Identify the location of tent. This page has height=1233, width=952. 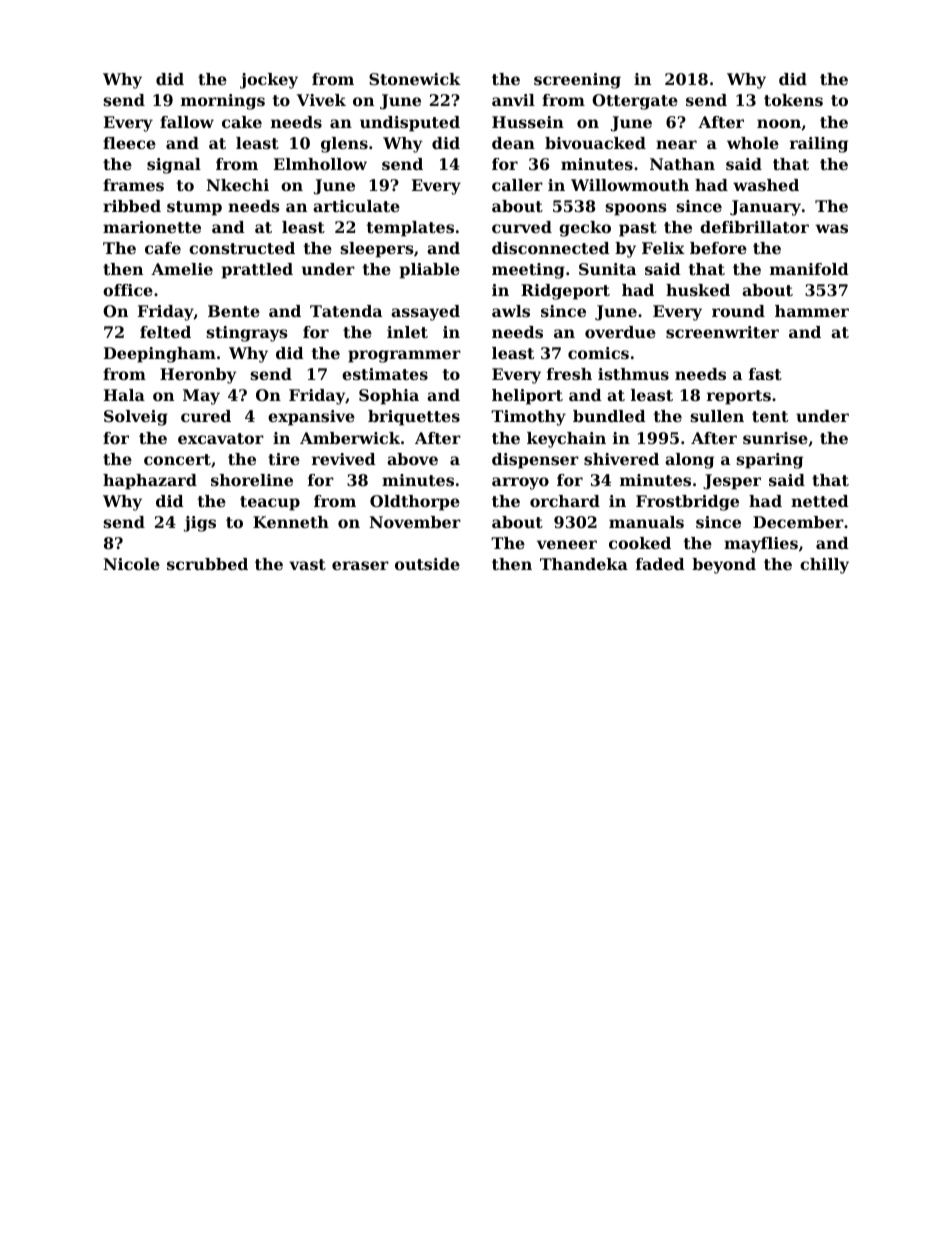
(770, 416).
